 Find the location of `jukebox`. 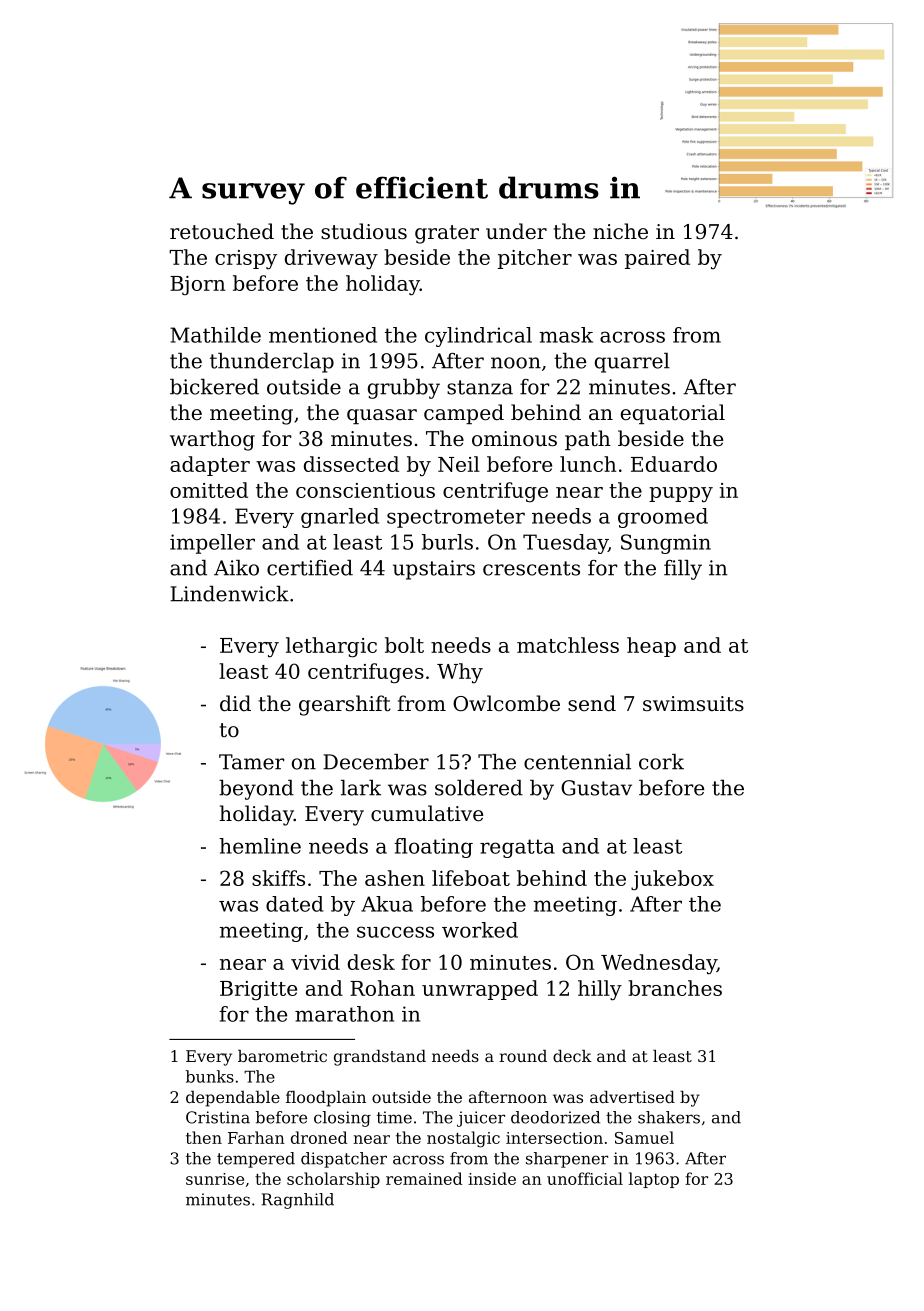

jukebox is located at coordinates (672, 880).
